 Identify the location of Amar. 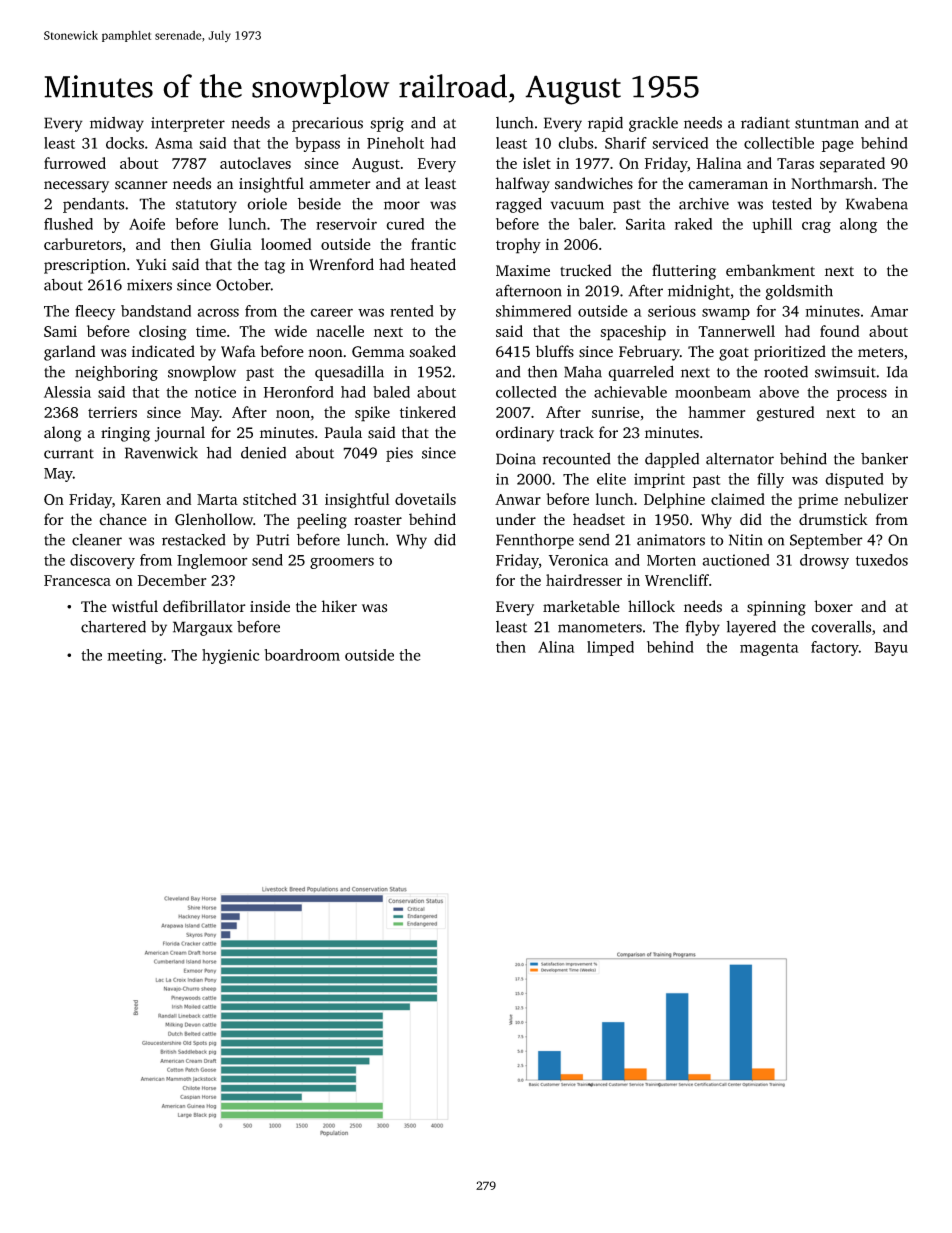
(889, 311).
